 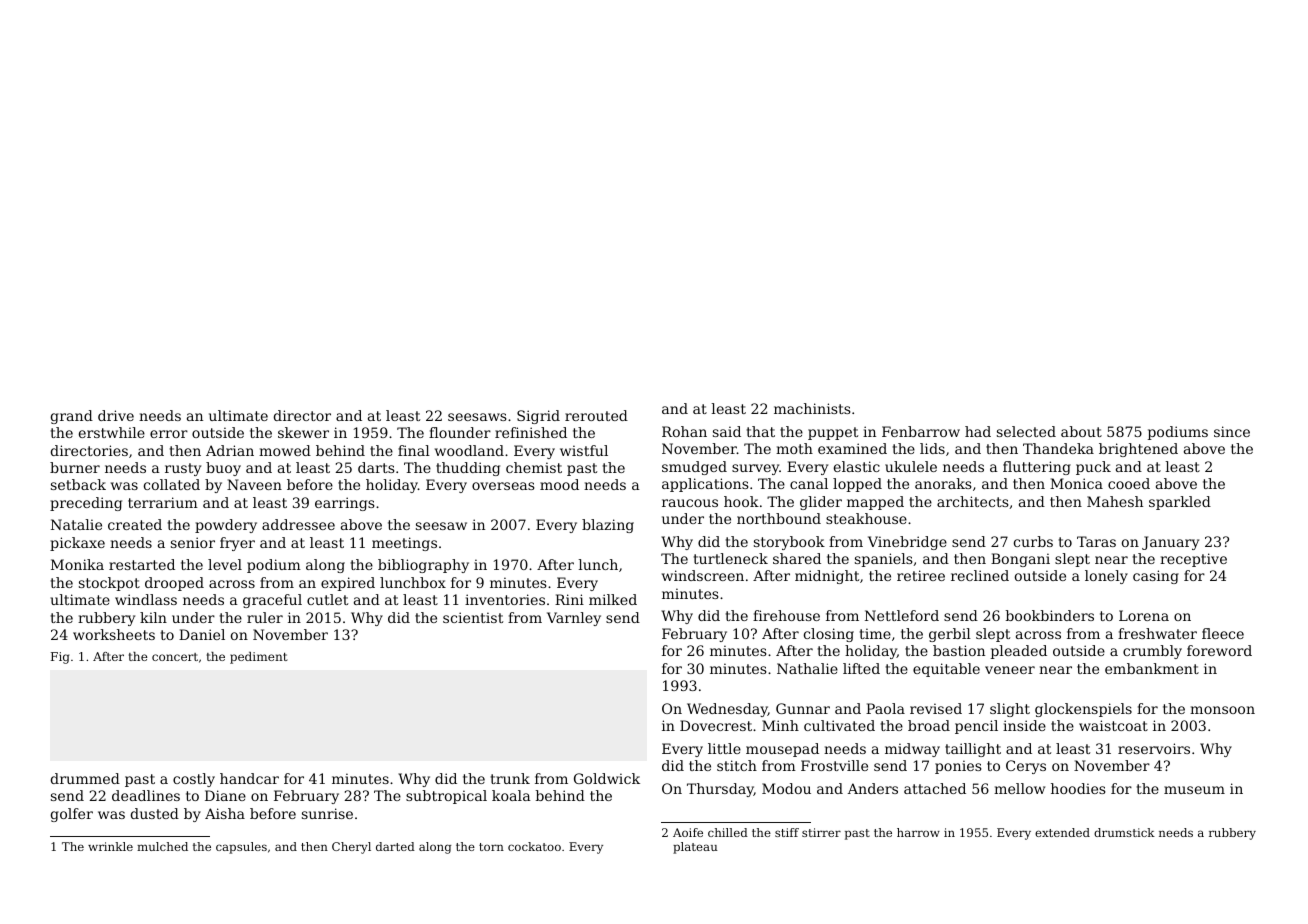 What do you see at coordinates (1157, 633) in the document?
I see `freshwater` at bounding box center [1157, 633].
